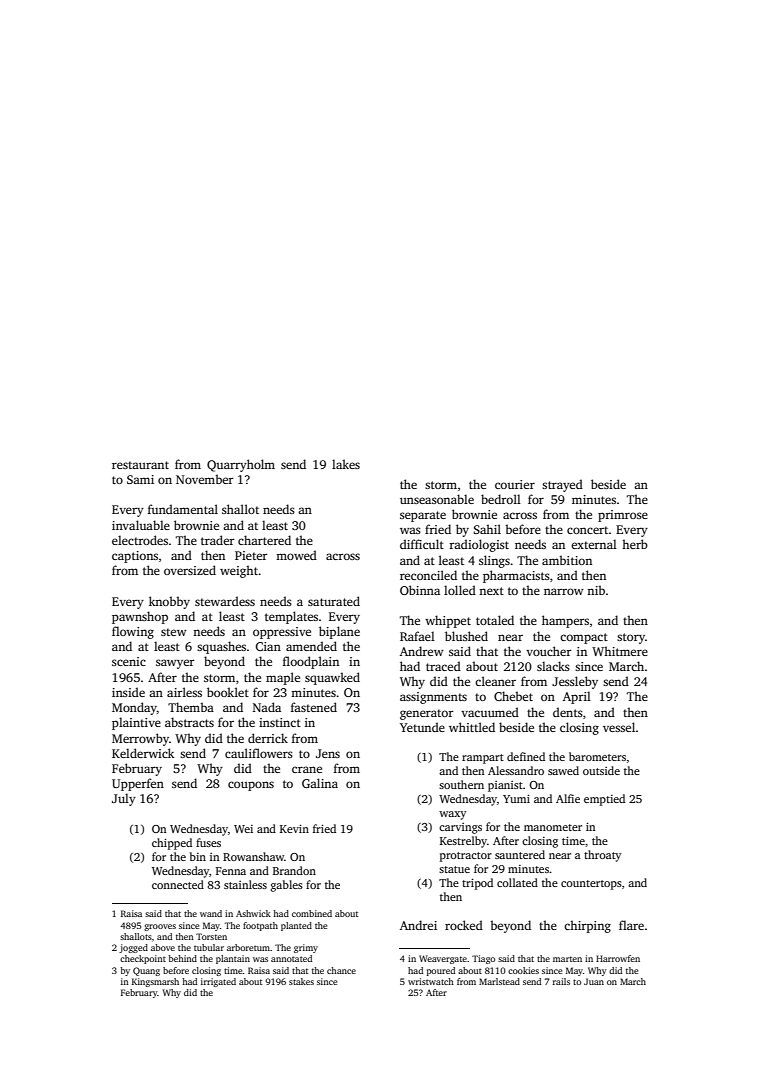  I want to click on fundamental, so click(183, 509).
